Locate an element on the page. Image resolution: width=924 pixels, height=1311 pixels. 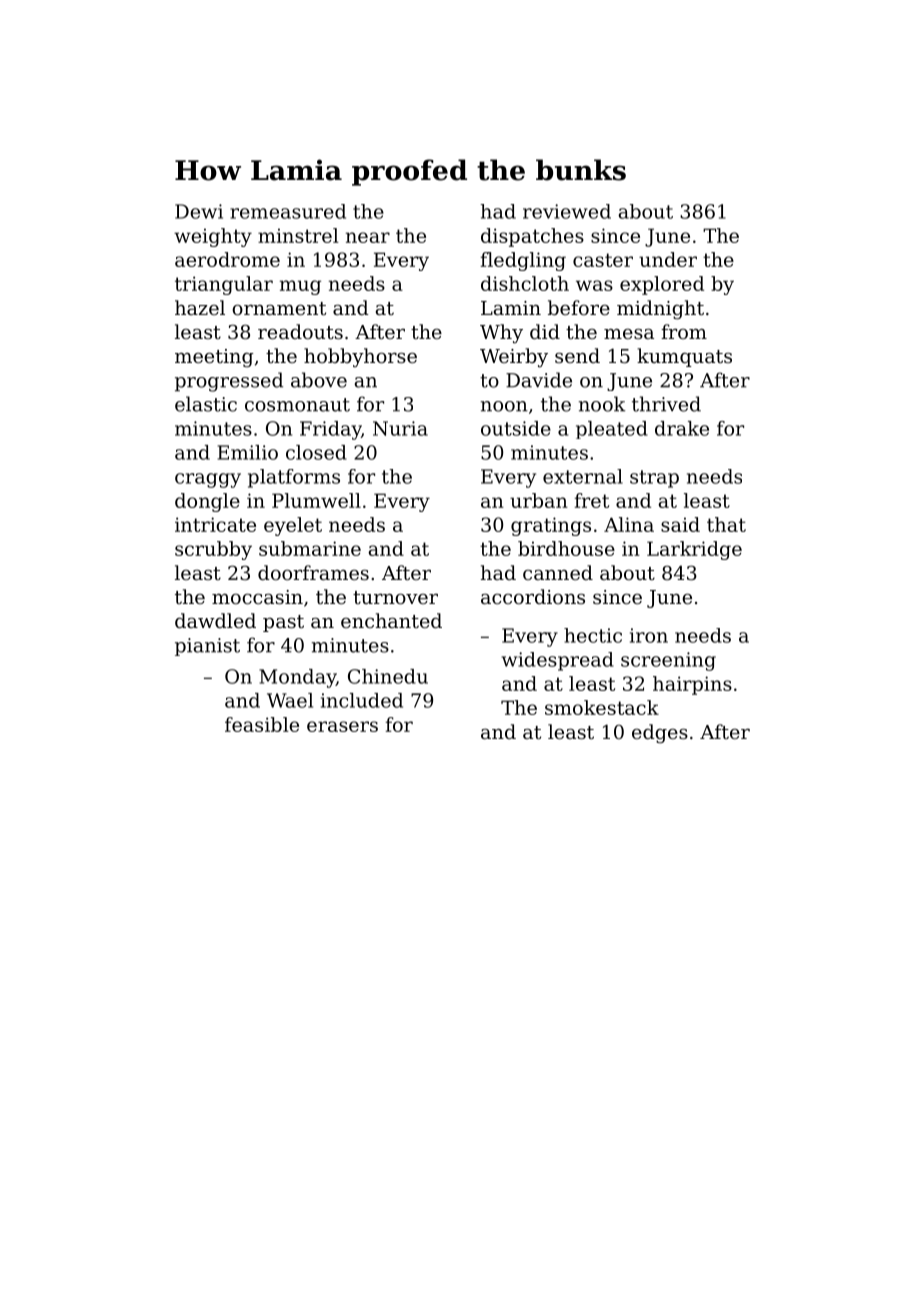
caster is located at coordinates (603, 260).
